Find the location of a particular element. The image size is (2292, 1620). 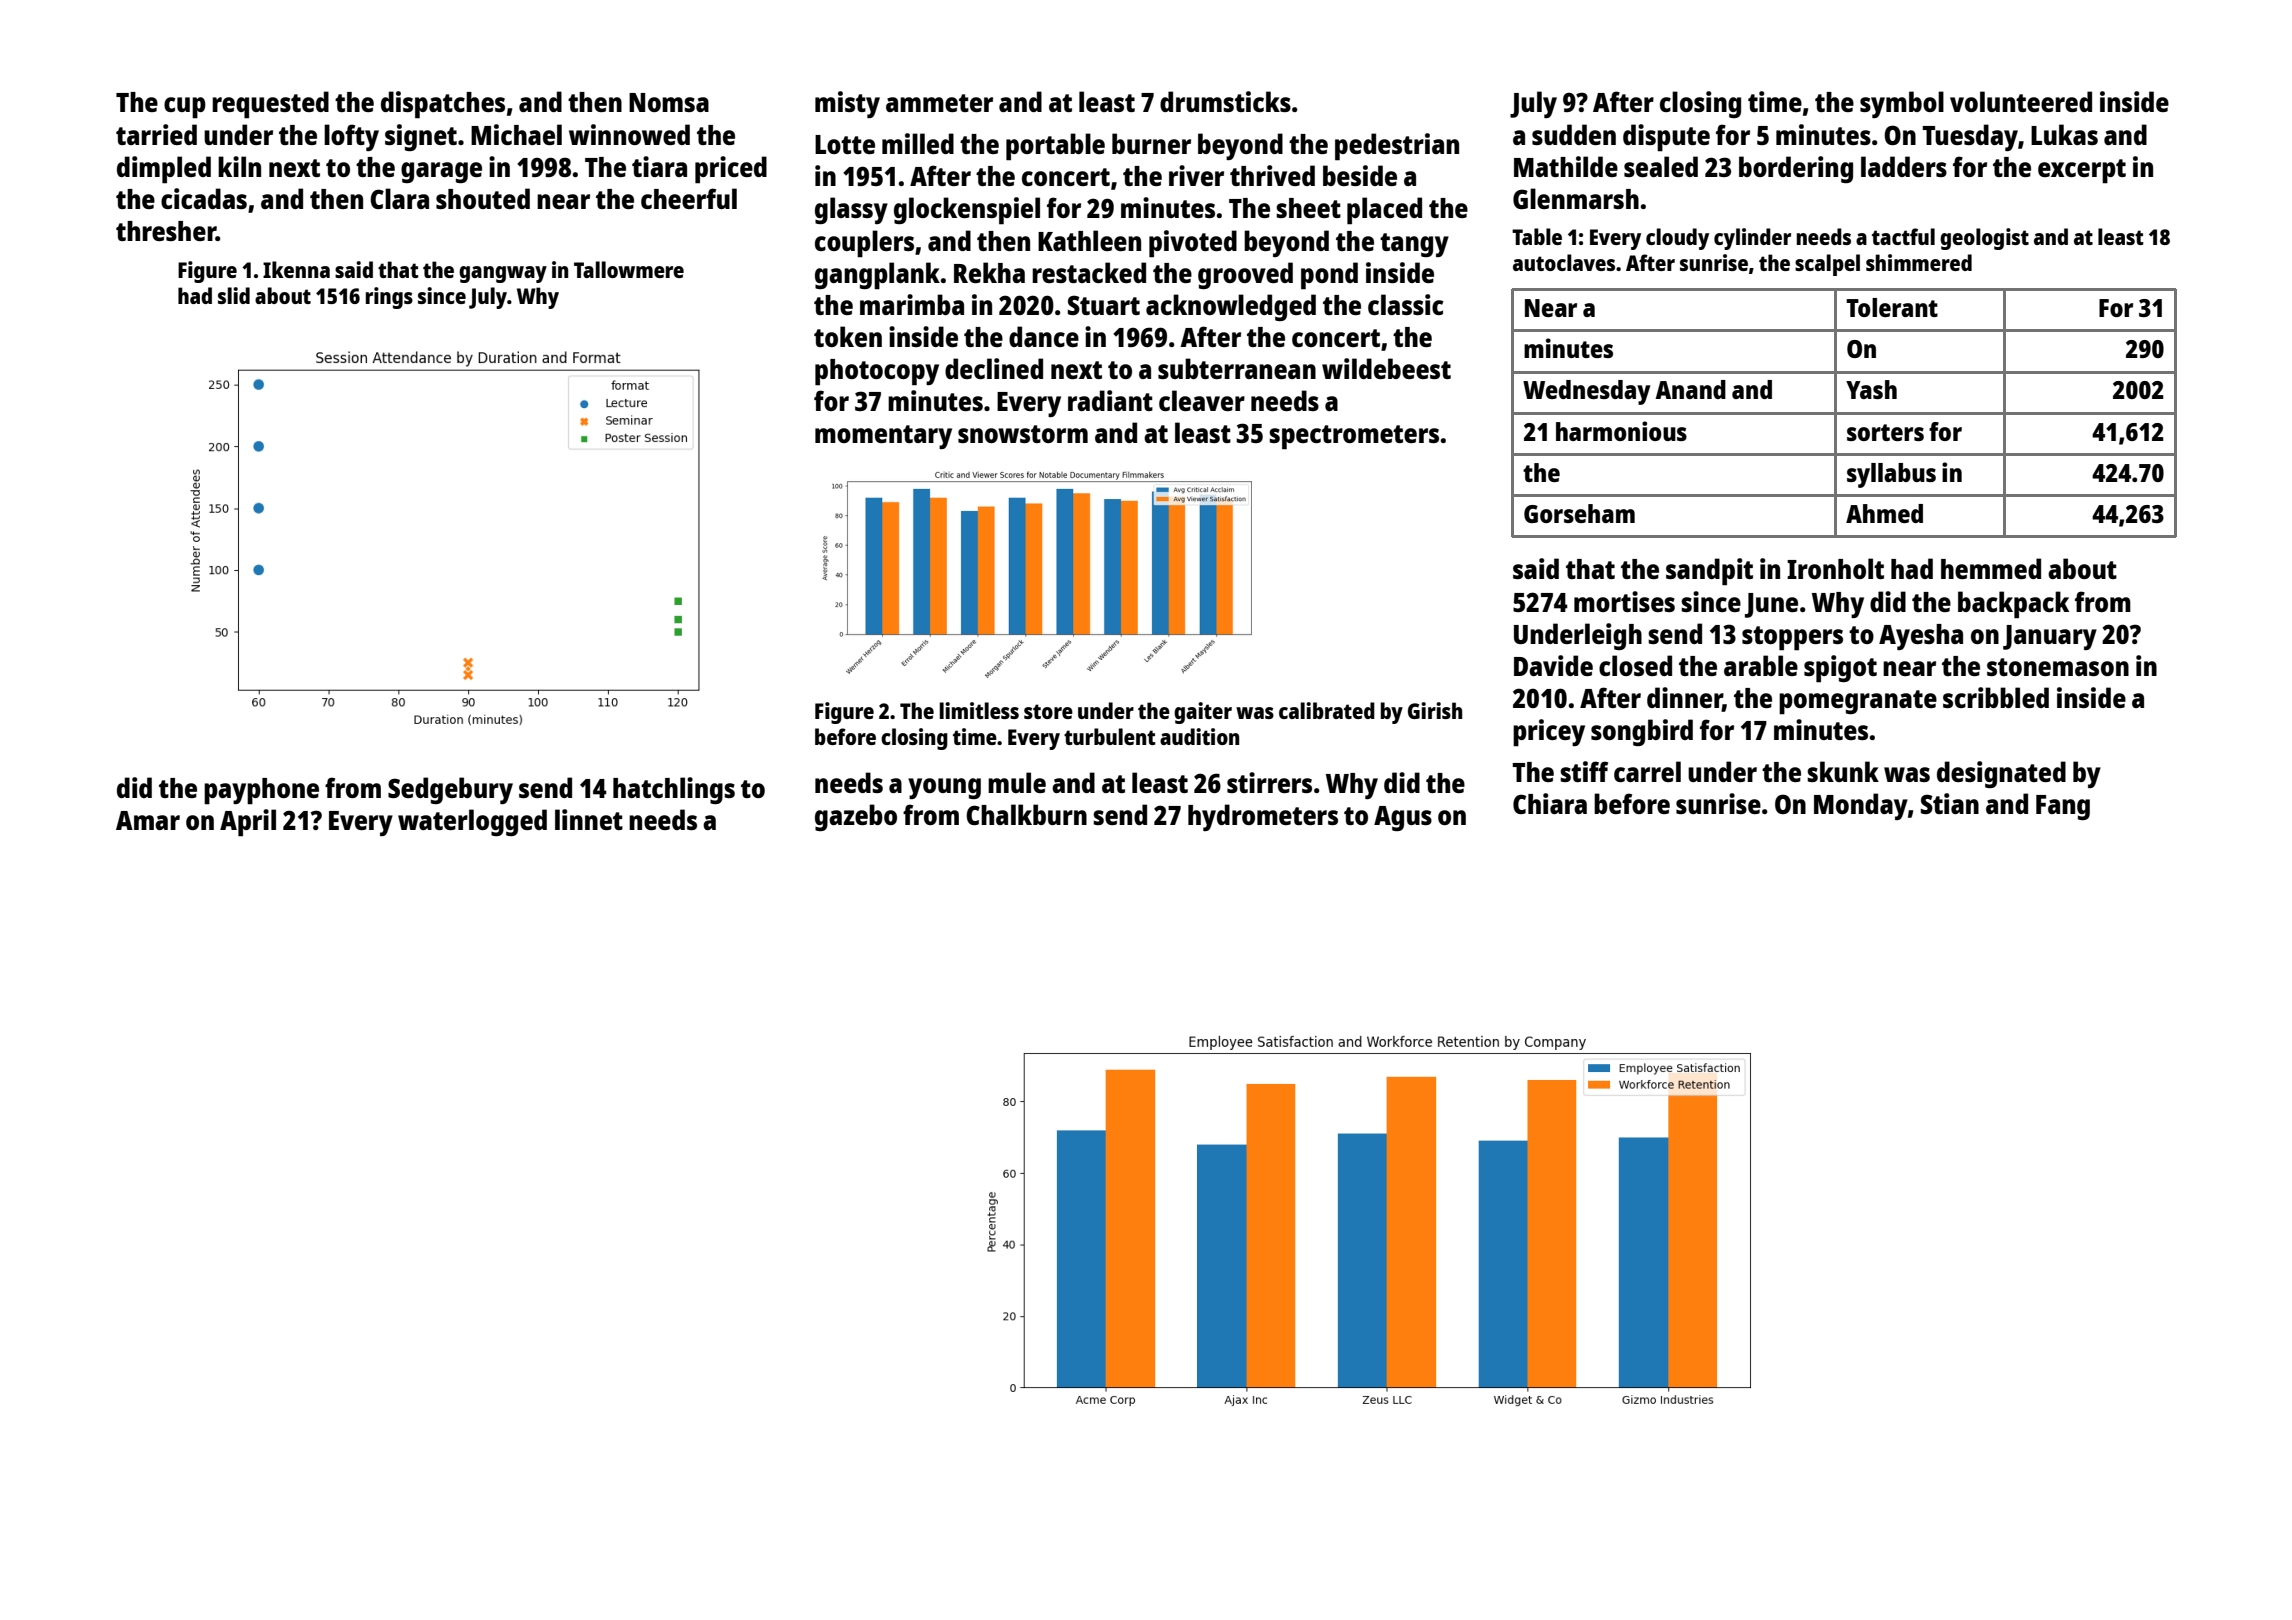

river is located at coordinates (1196, 175).
